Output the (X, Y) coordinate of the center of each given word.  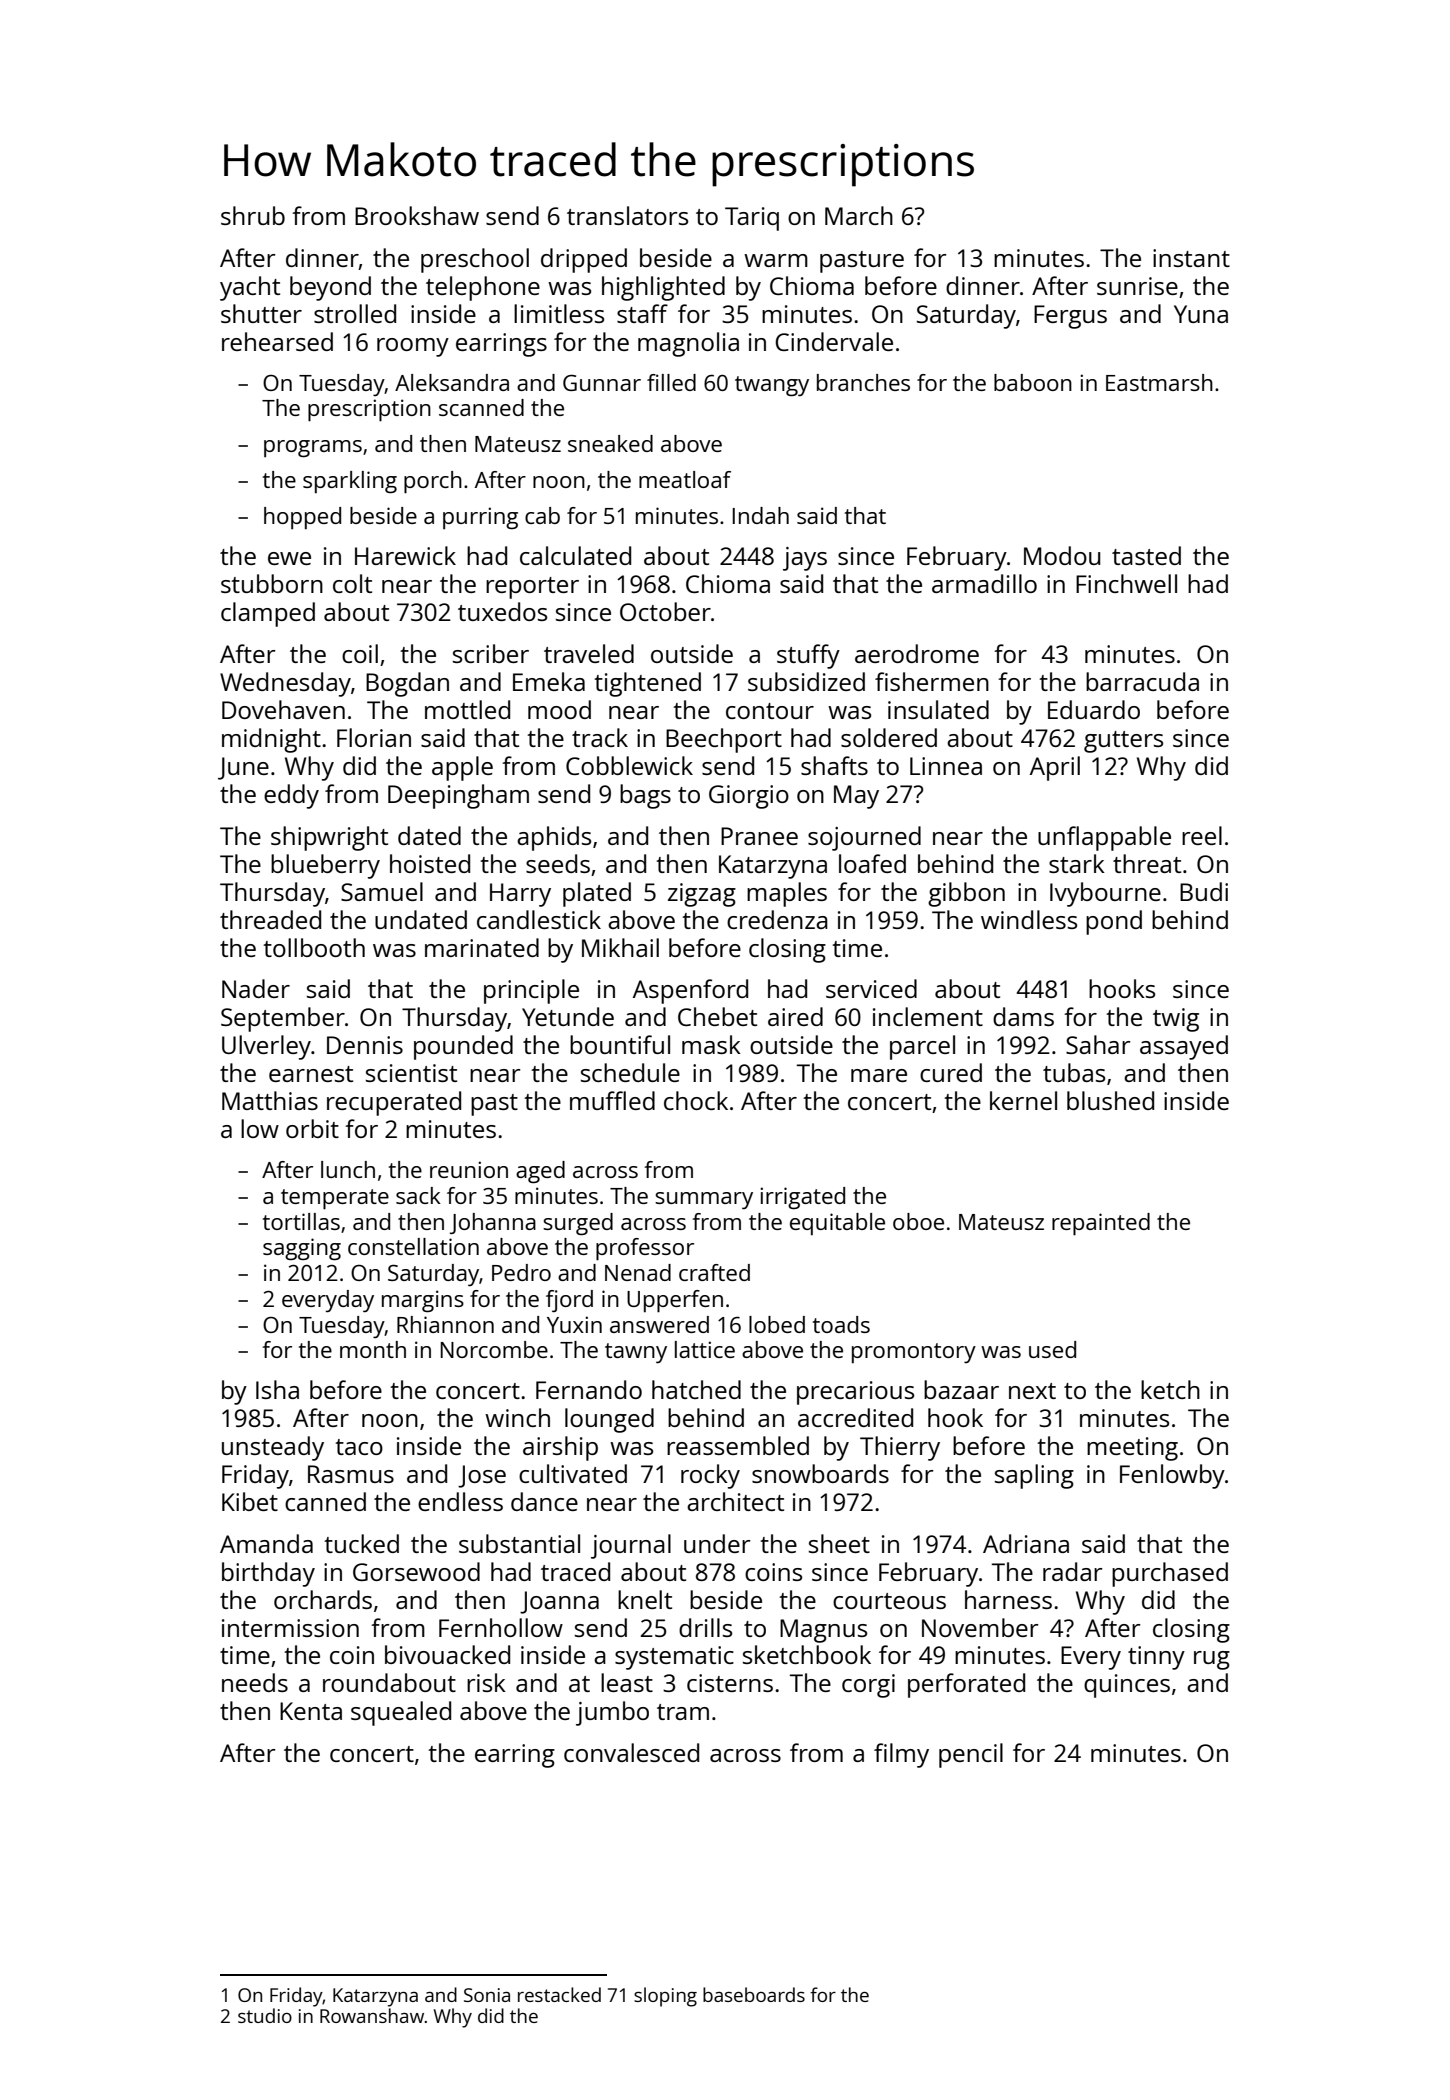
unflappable (1104, 838)
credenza (777, 919)
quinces (1127, 1686)
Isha (277, 1389)
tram (683, 1712)
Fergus (1070, 317)
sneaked (610, 443)
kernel (1023, 1100)
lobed (777, 1324)
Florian (374, 737)
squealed (401, 1713)
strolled (355, 313)
